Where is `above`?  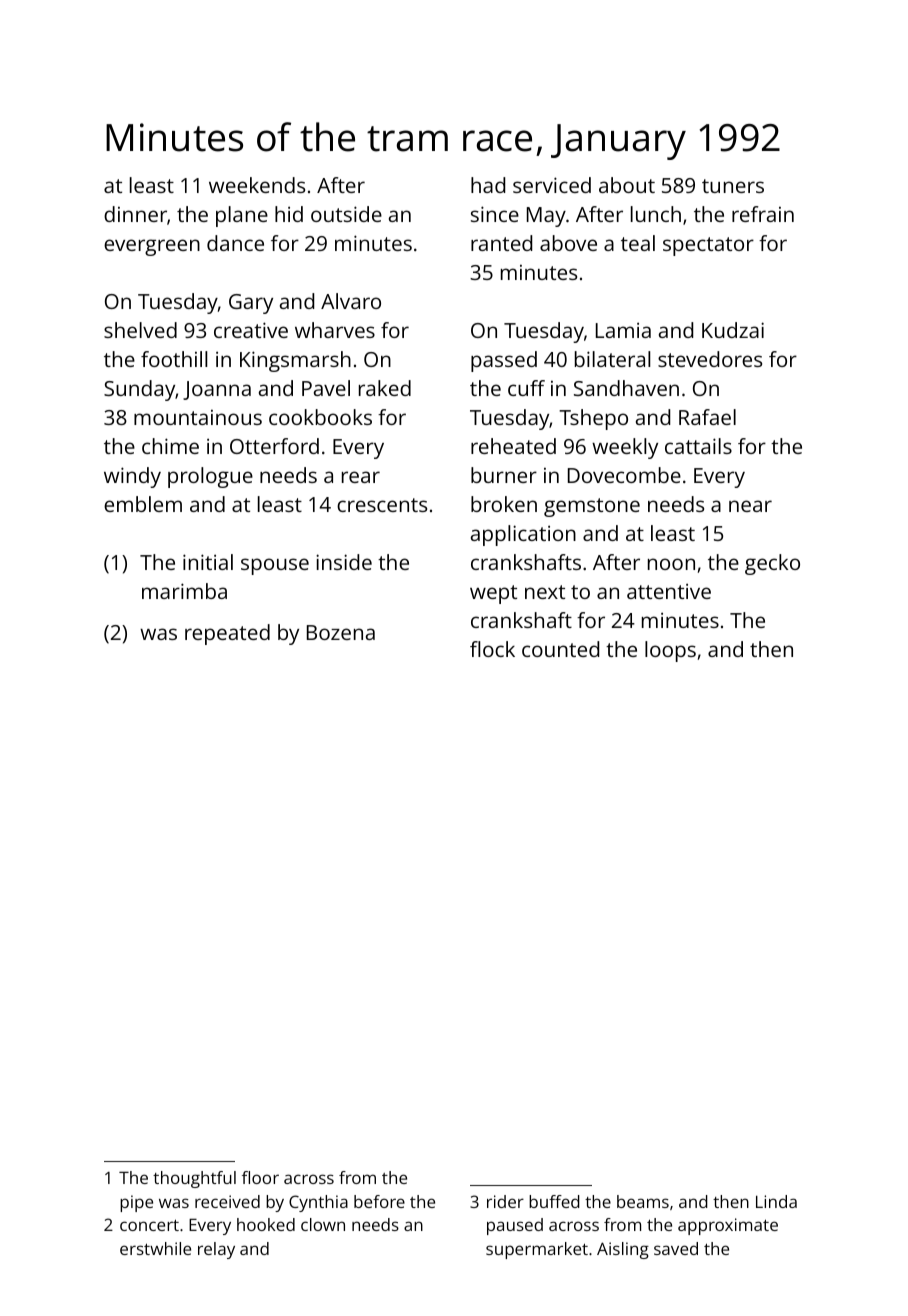
above is located at coordinates (568, 243).
